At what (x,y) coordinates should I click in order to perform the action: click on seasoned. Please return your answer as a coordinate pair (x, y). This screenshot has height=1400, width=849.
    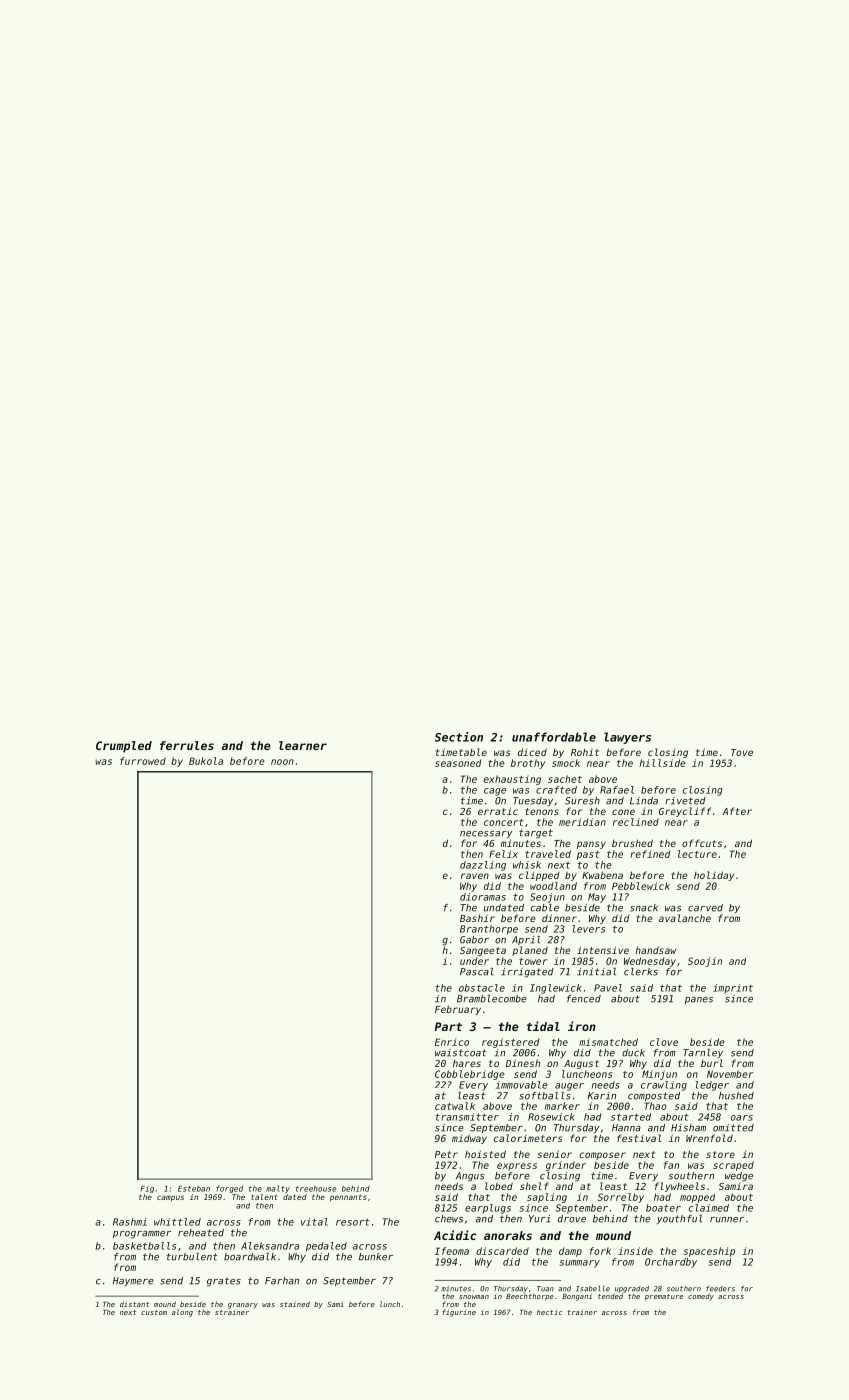
    Looking at the image, I should click on (458, 763).
